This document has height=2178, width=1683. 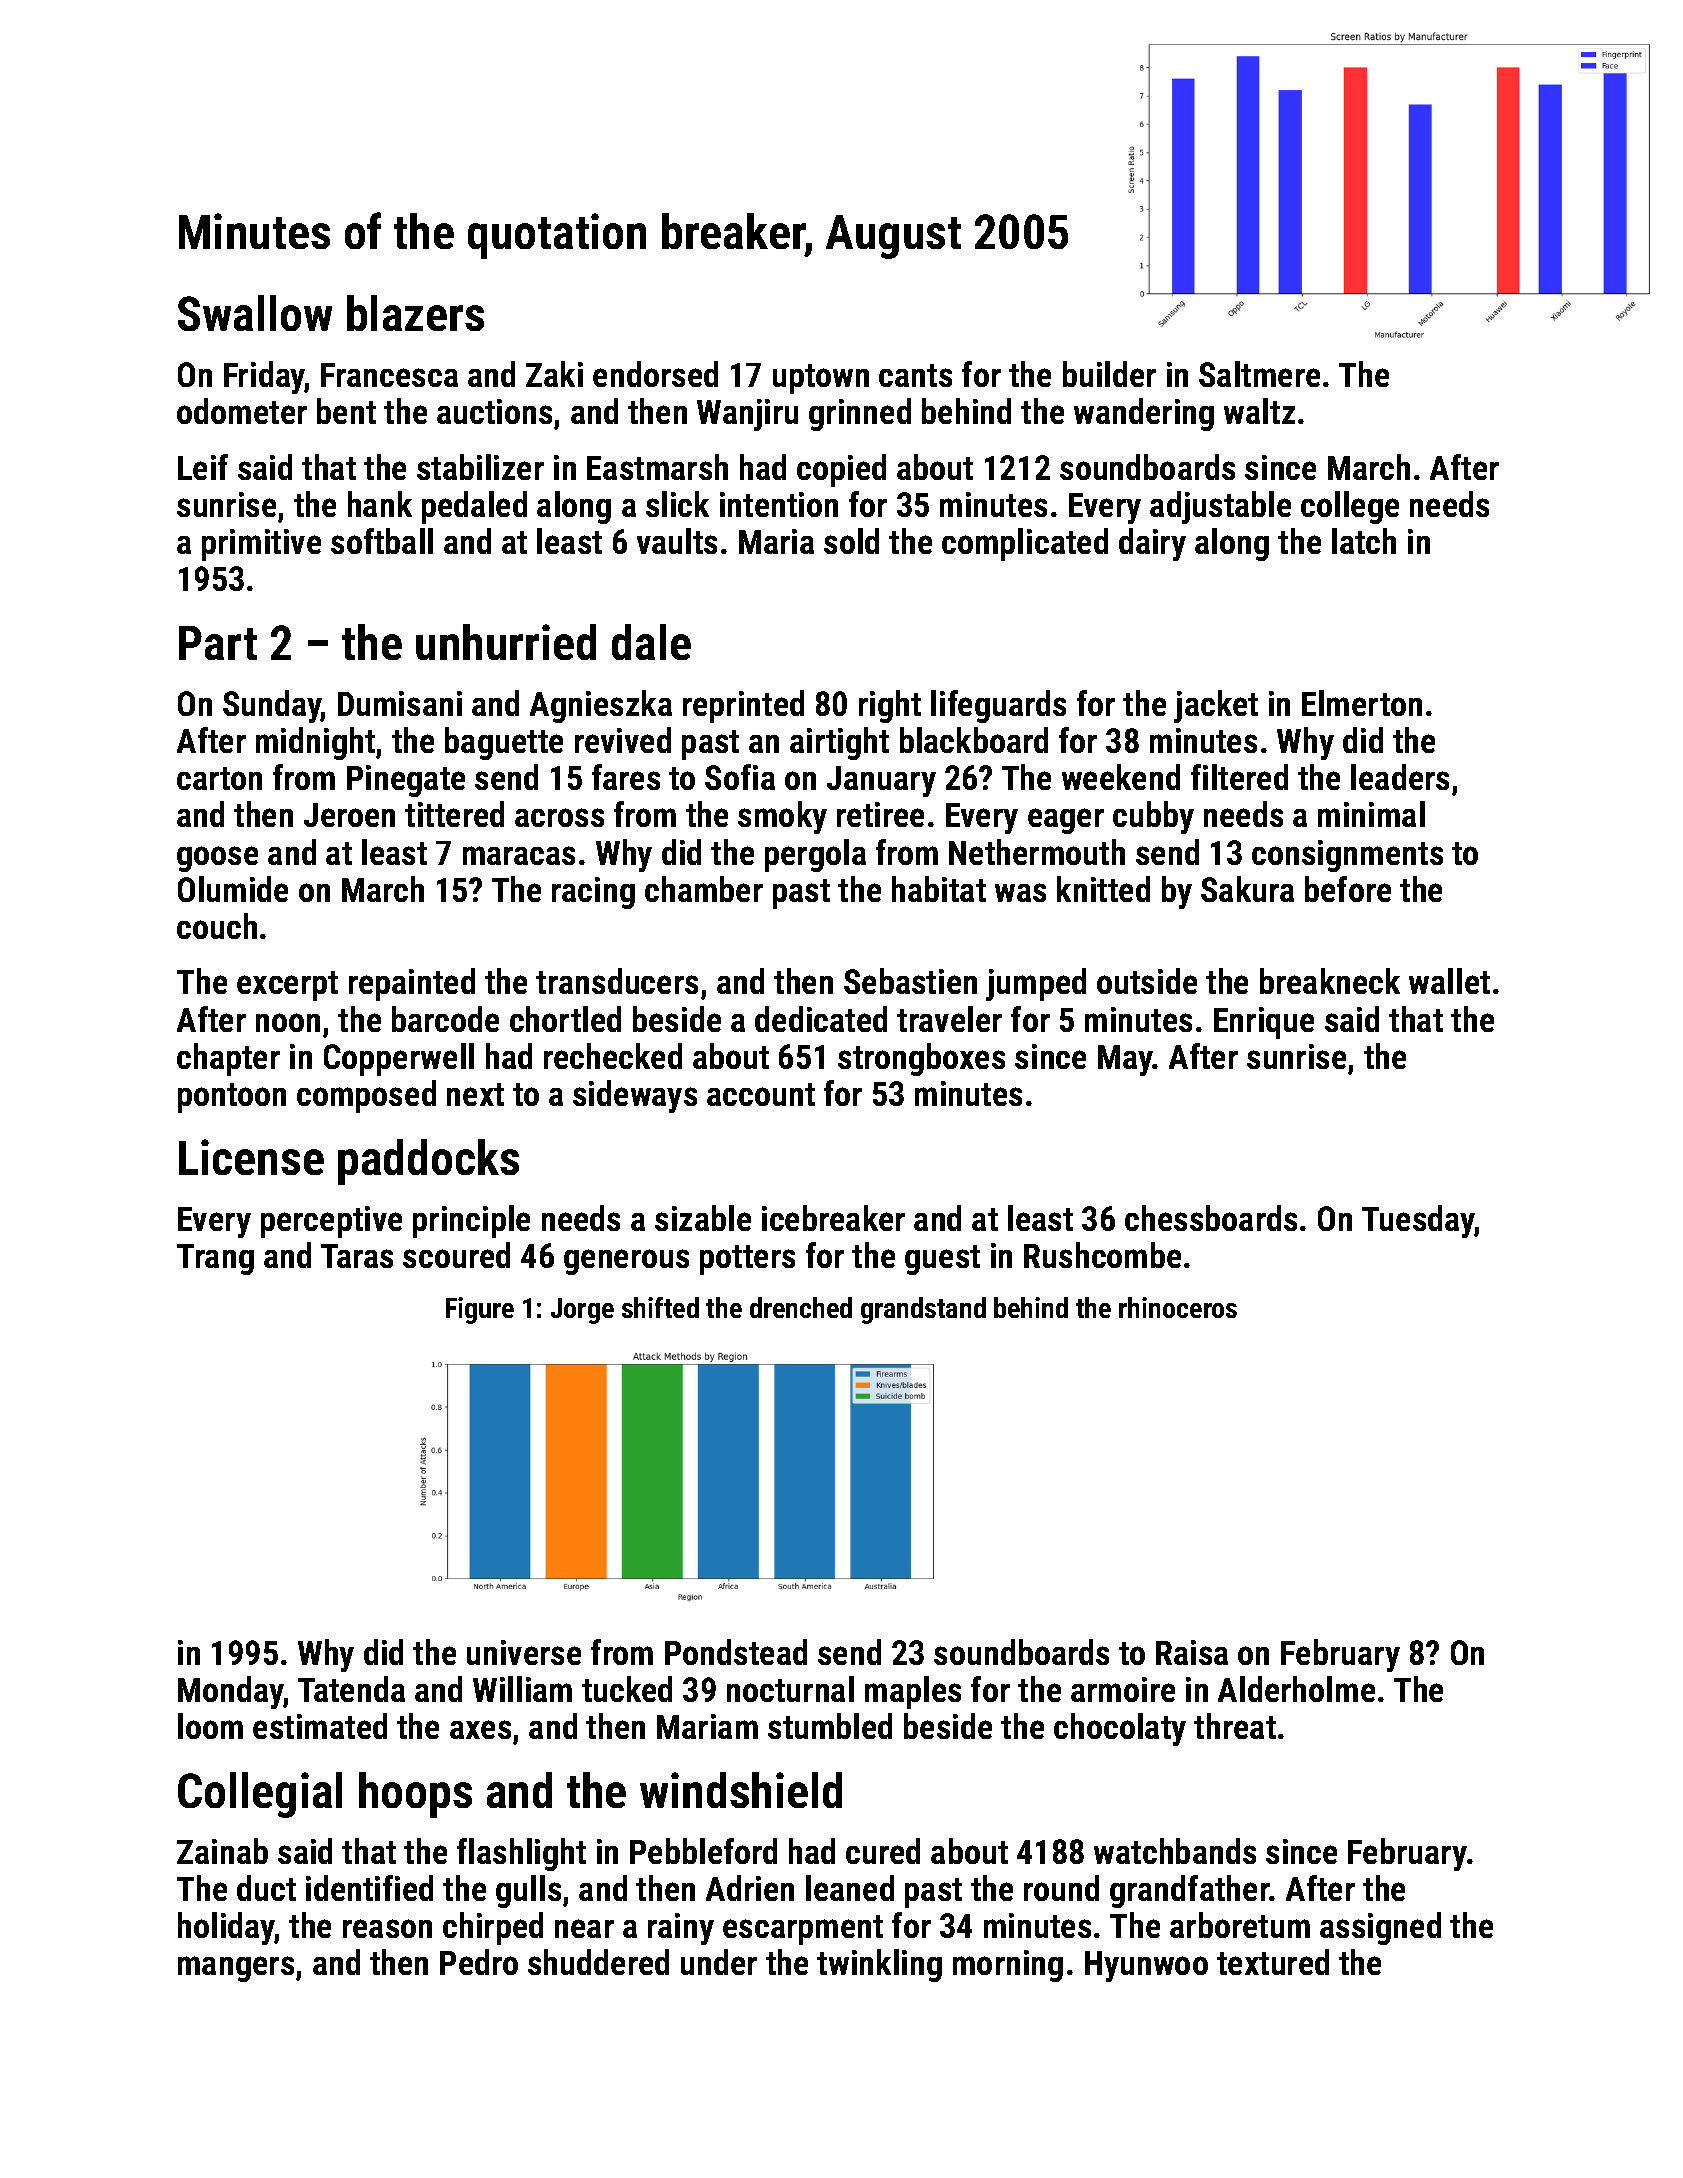 I want to click on sold, so click(x=851, y=541).
